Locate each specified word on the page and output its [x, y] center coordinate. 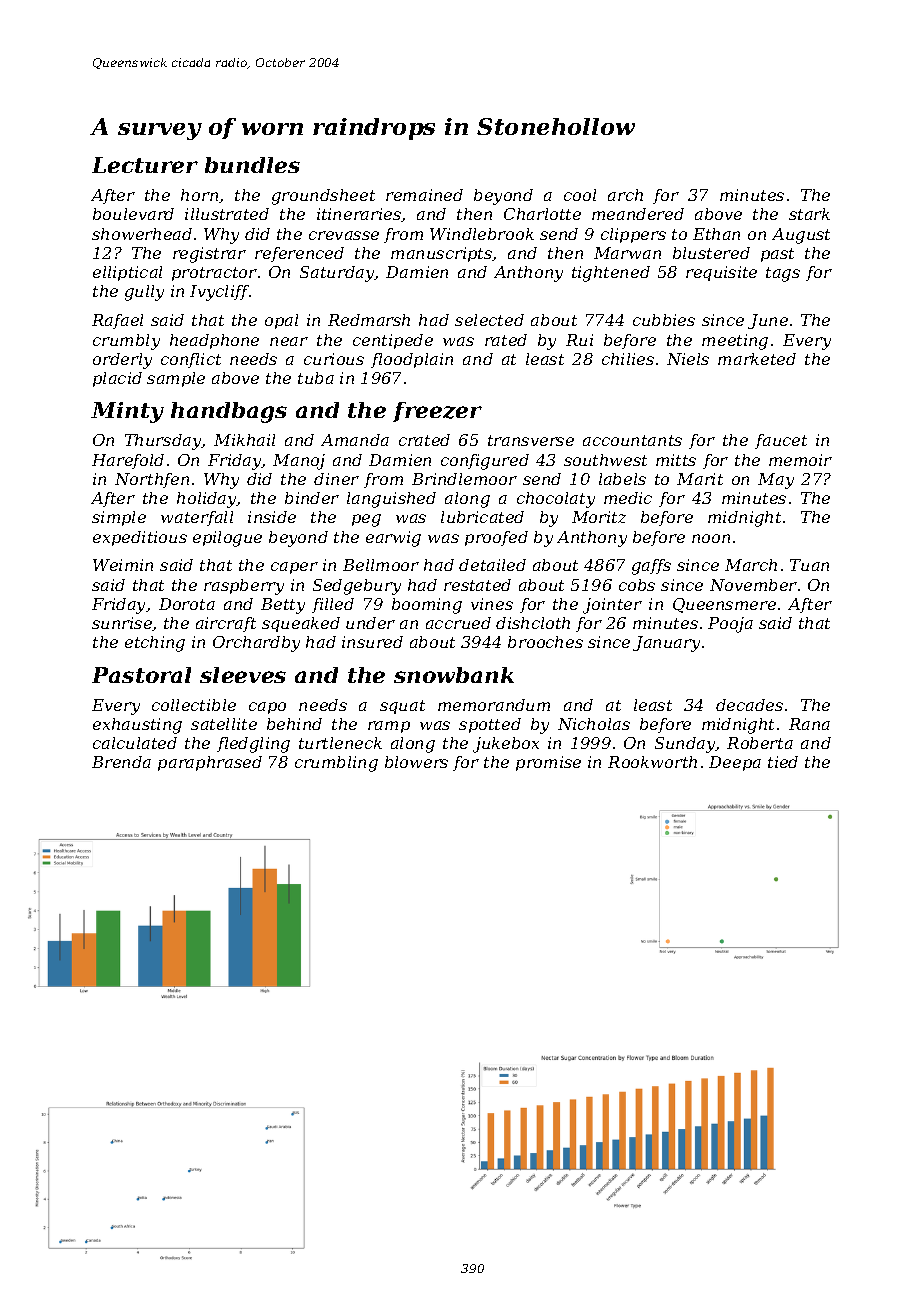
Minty [127, 412]
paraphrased [210, 763]
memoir [800, 460]
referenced [299, 254]
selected [489, 320]
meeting [735, 342]
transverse [531, 440]
